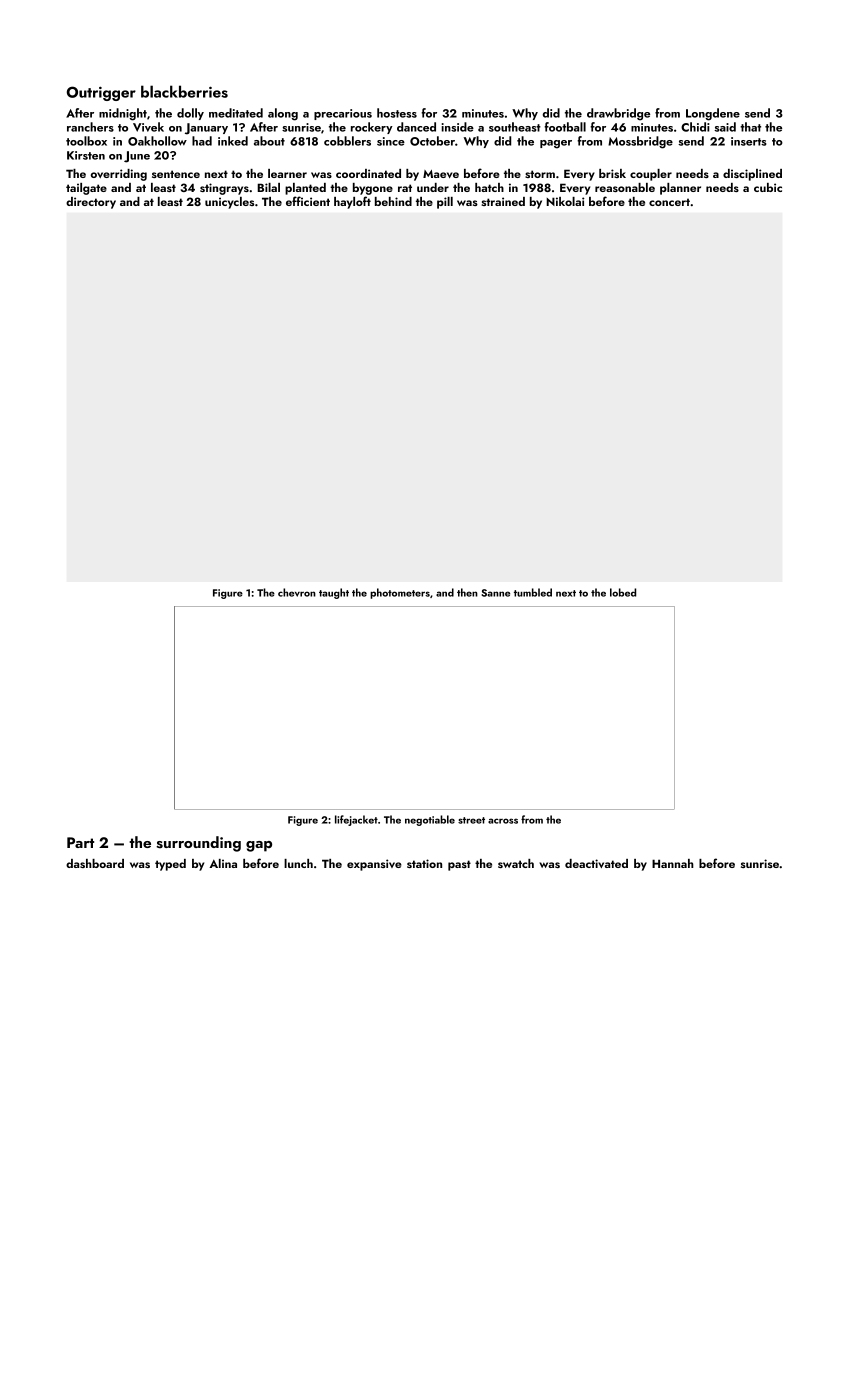 The width and height of the document is (849, 1400). What do you see at coordinates (334, 593) in the document?
I see `taught` at bounding box center [334, 593].
